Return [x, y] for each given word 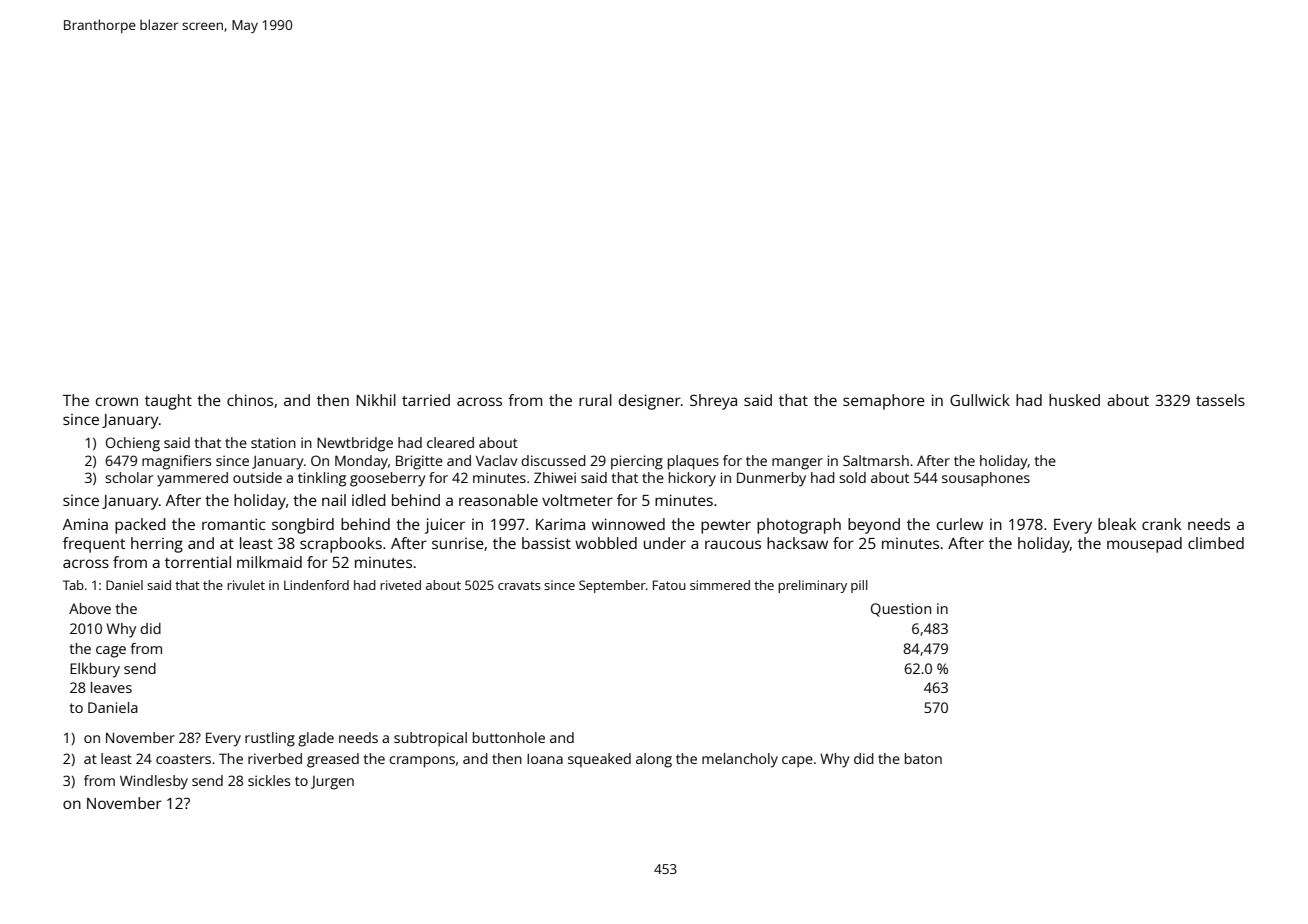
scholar [129, 477]
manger [797, 464]
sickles [269, 780]
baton [923, 758]
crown [117, 401]
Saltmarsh [876, 460]
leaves [111, 687]
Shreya [713, 402]
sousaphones [986, 479]
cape [797, 762]
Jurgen [332, 783]
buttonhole [509, 737]
